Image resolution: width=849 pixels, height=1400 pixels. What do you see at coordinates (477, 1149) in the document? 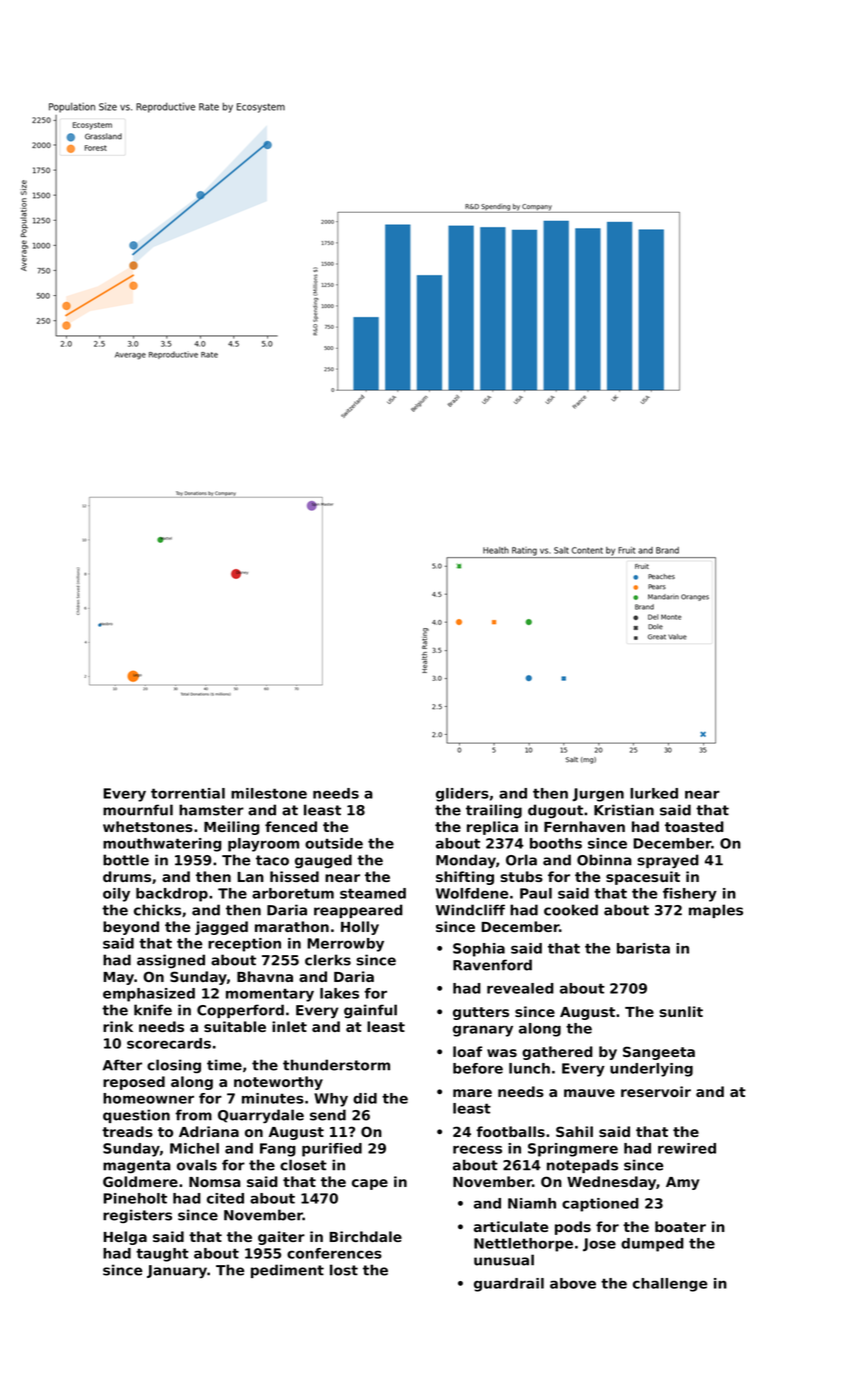
I see `recess` at bounding box center [477, 1149].
